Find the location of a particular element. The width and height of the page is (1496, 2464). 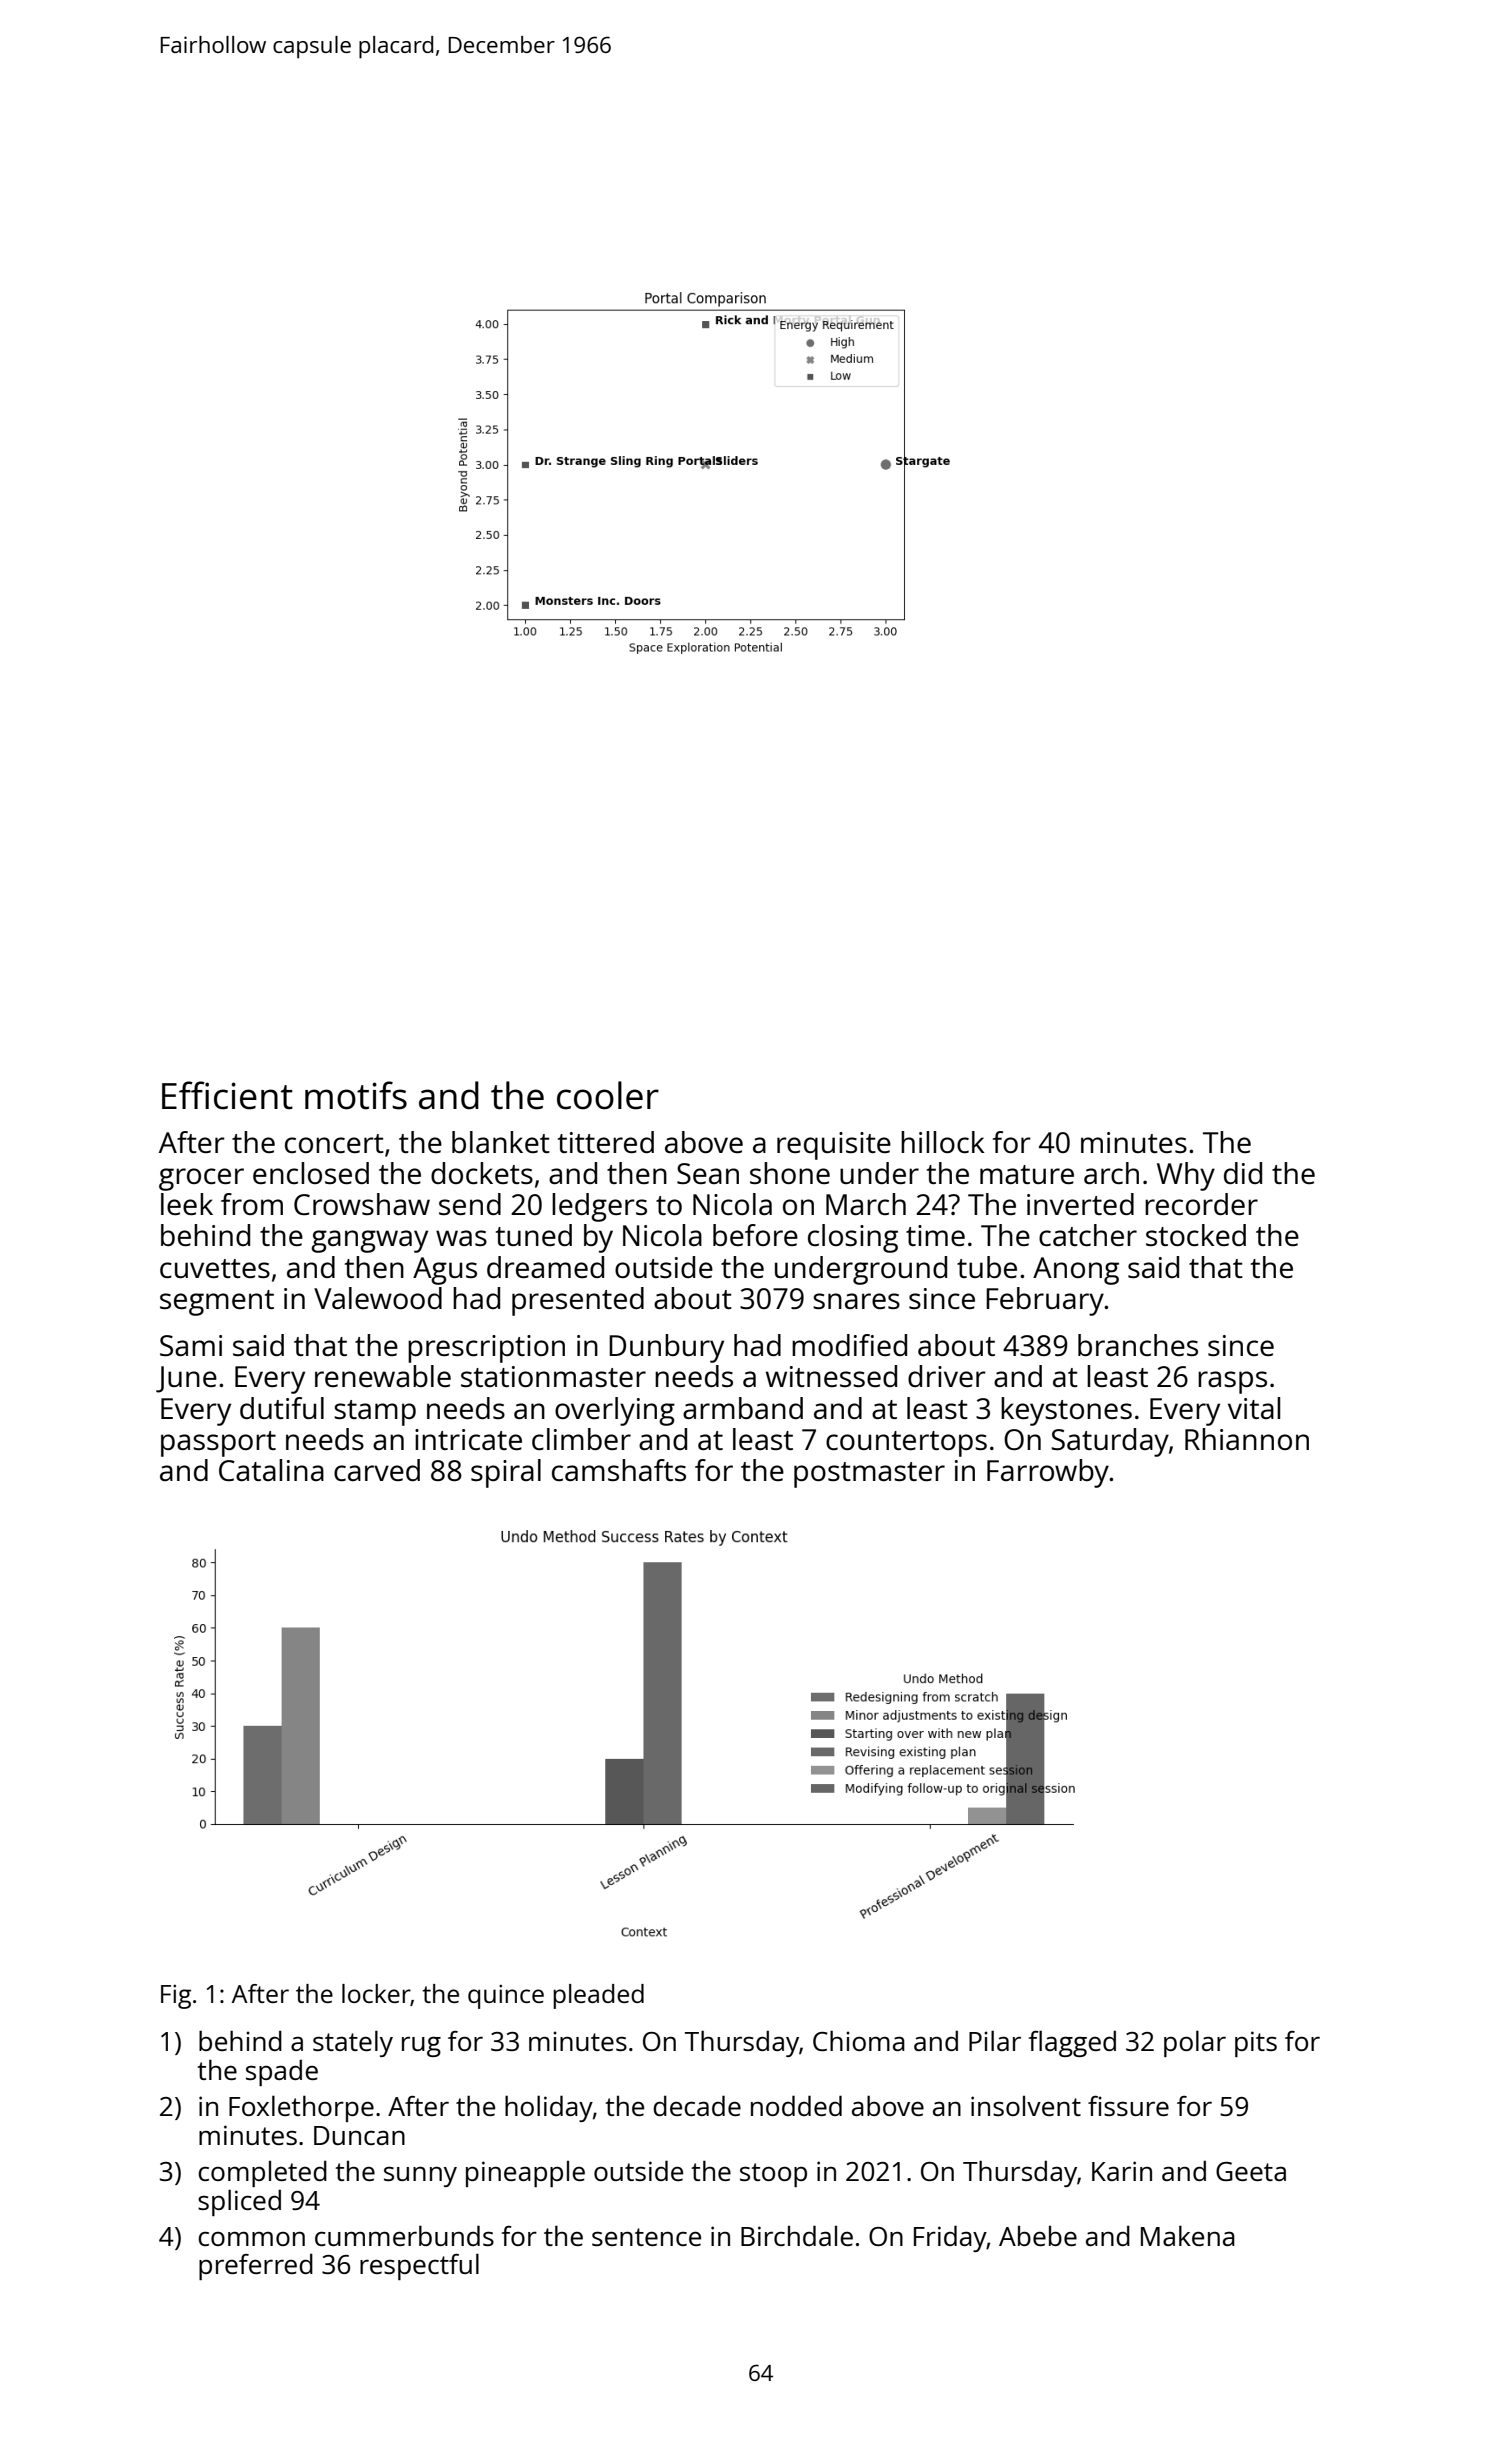

hillock is located at coordinates (943, 1142).
